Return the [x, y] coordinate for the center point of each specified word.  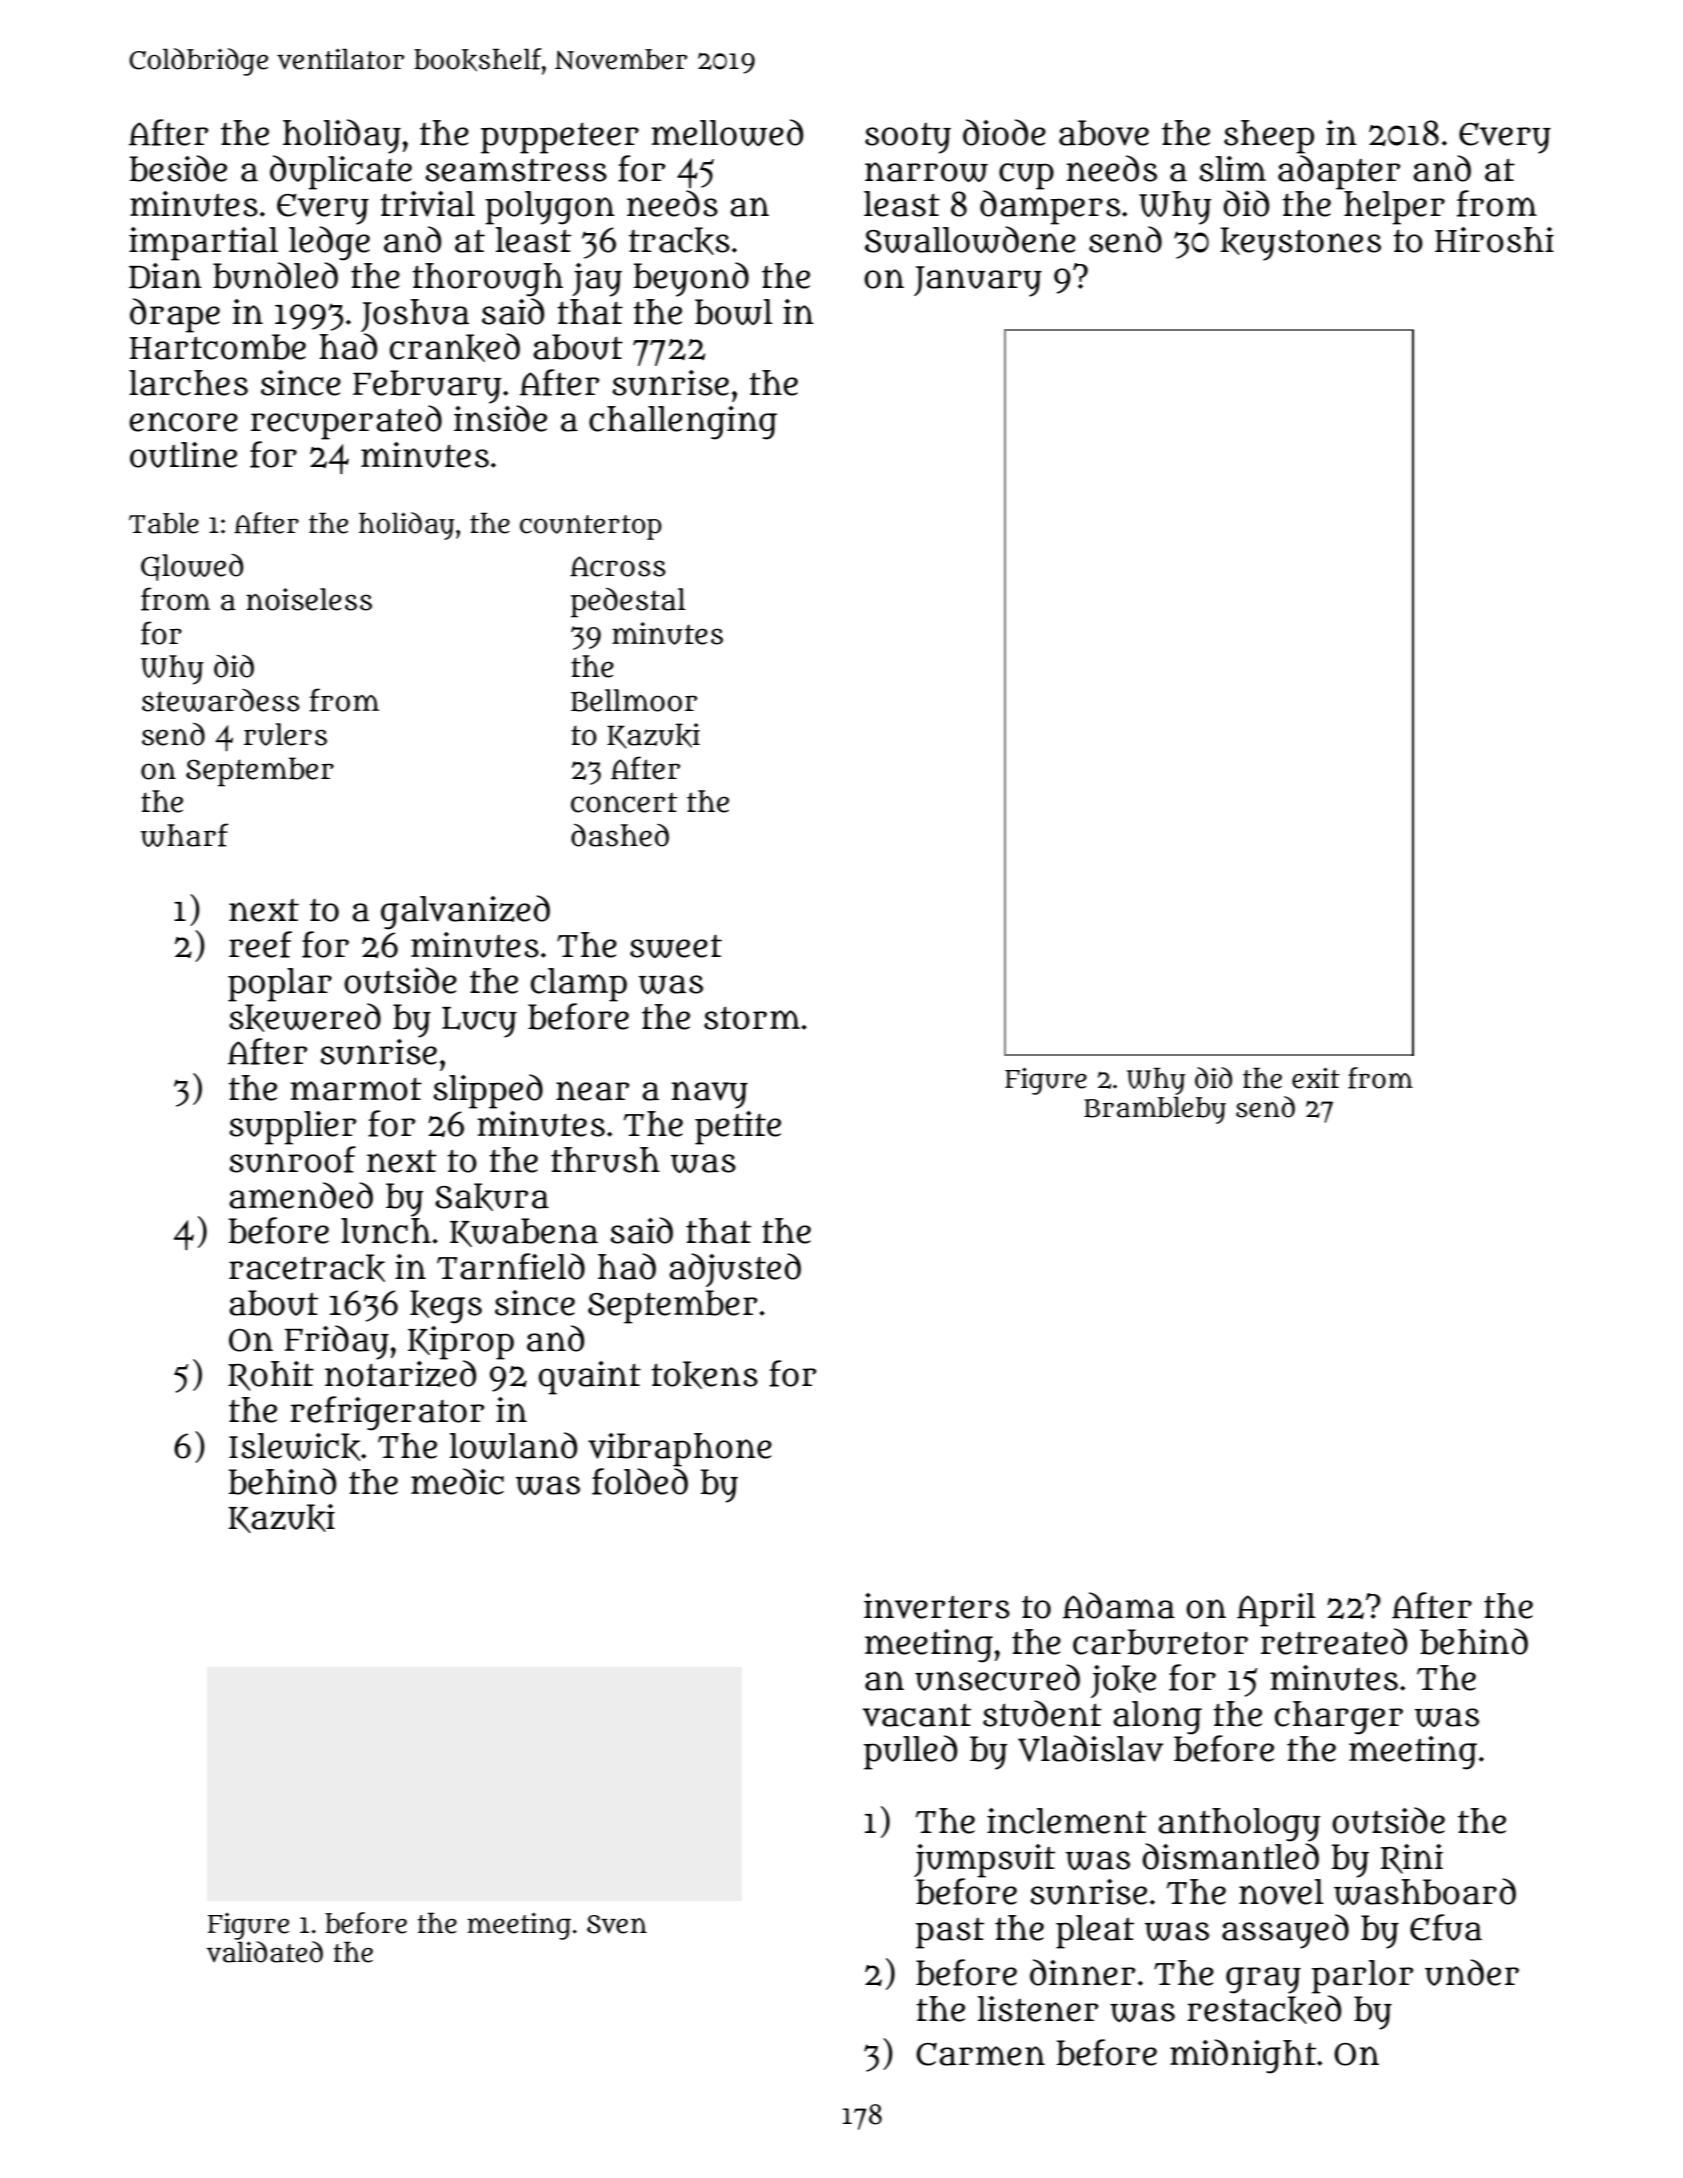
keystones [1300, 244]
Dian [165, 276]
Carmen [980, 2054]
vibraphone [680, 1450]
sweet [676, 946]
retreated [1334, 1641]
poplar [280, 985]
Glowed [192, 567]
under [1472, 1972]
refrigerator [387, 1413]
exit [1316, 1078]
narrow [926, 172]
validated [265, 1952]
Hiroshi [1494, 240]
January [978, 281]
